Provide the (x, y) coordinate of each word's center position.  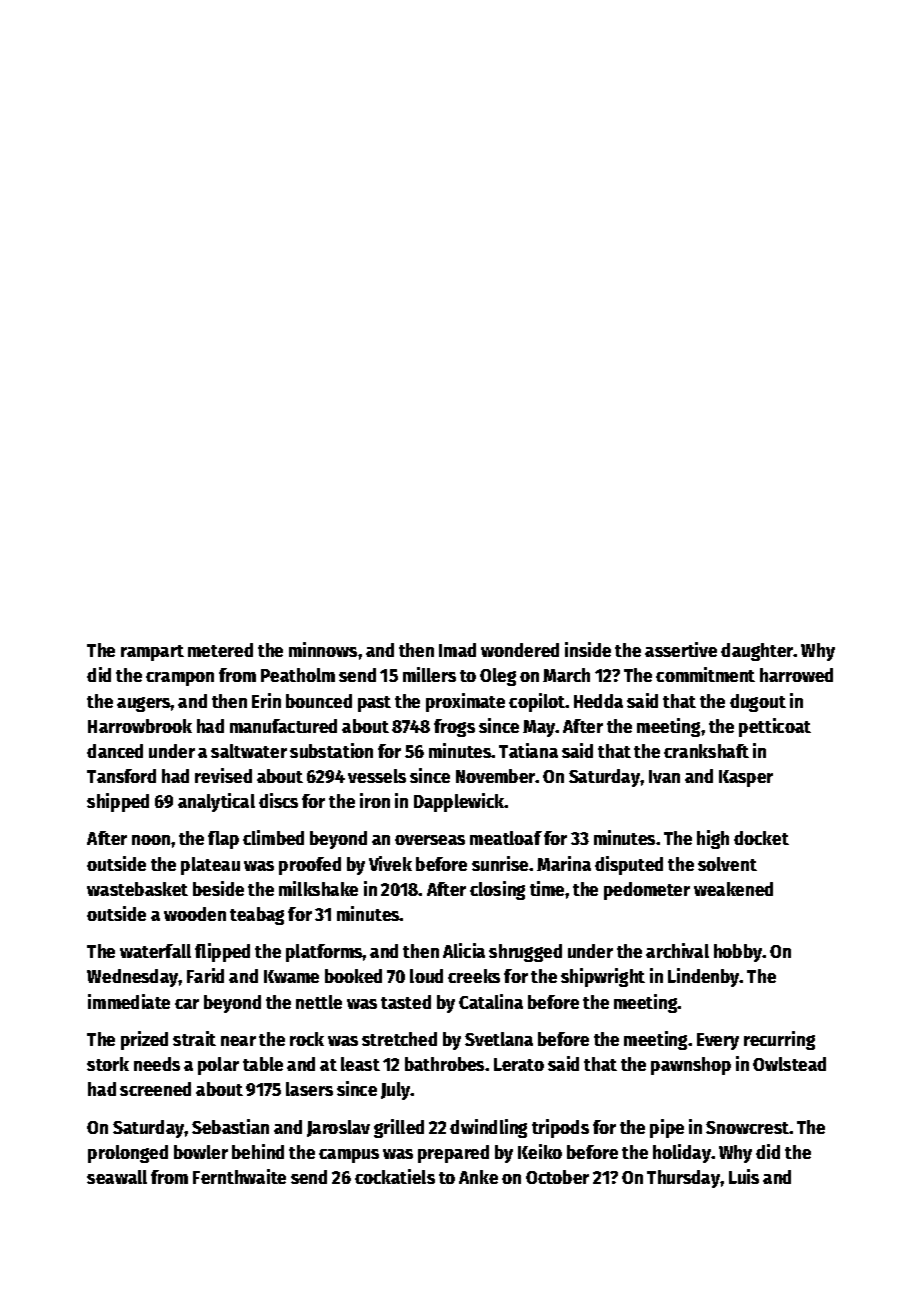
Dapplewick (459, 802)
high (713, 839)
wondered (520, 650)
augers (144, 704)
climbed (273, 837)
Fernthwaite (239, 1176)
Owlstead (789, 1064)
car (187, 1004)
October (557, 1177)
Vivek (390, 863)
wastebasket (137, 889)
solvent (727, 864)
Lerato (519, 1064)
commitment (705, 674)
